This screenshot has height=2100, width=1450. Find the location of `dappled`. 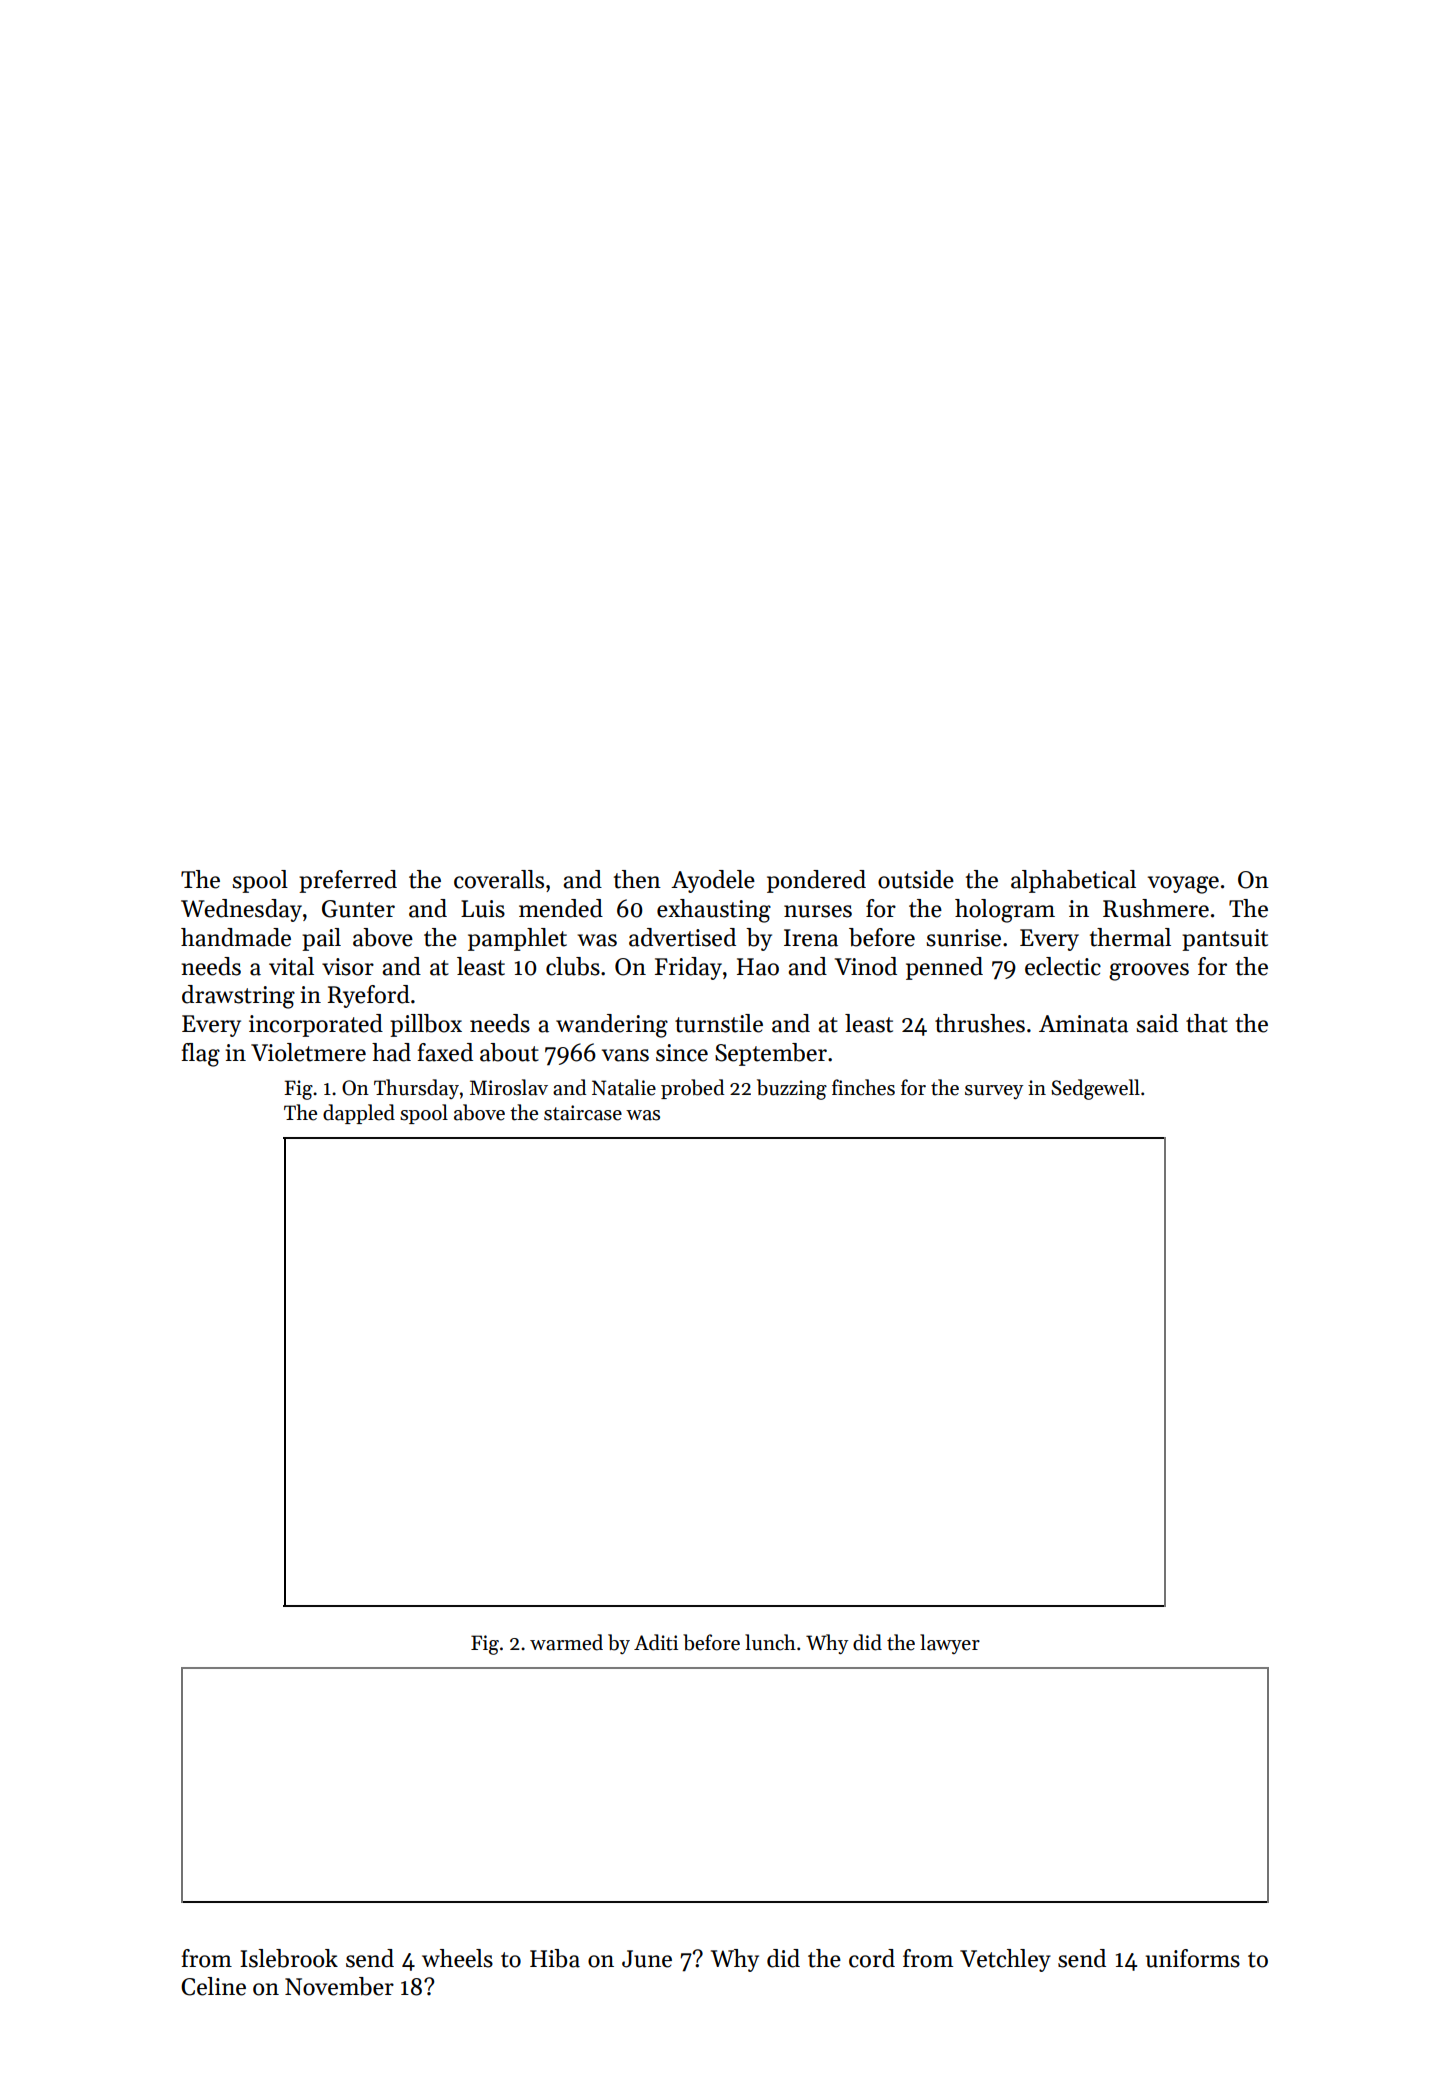

dappled is located at coordinates (359, 1114).
